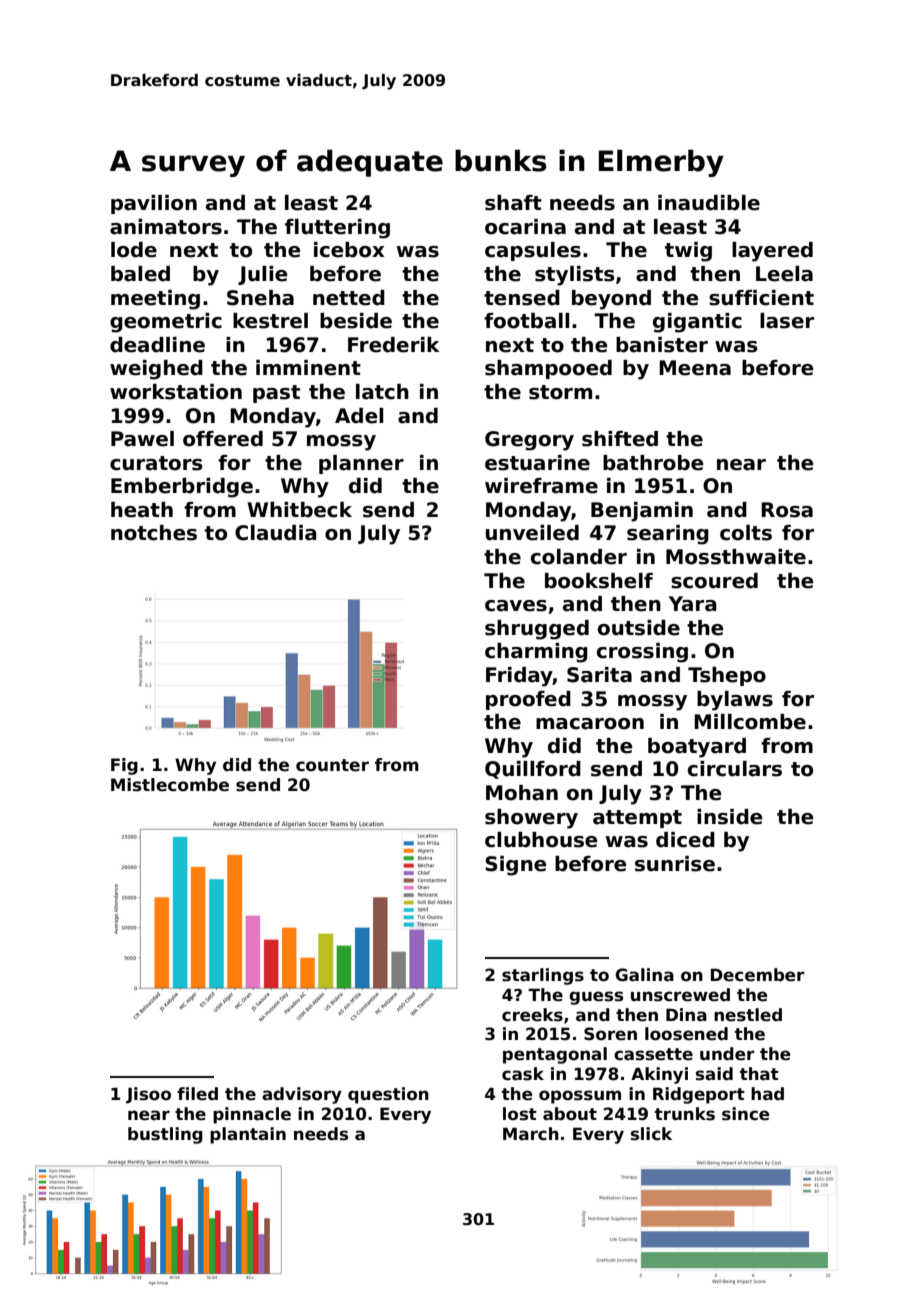 The height and width of the image is (1311, 924). Describe the element at coordinates (736, 557) in the image. I see `Mossthwaite` at that location.
